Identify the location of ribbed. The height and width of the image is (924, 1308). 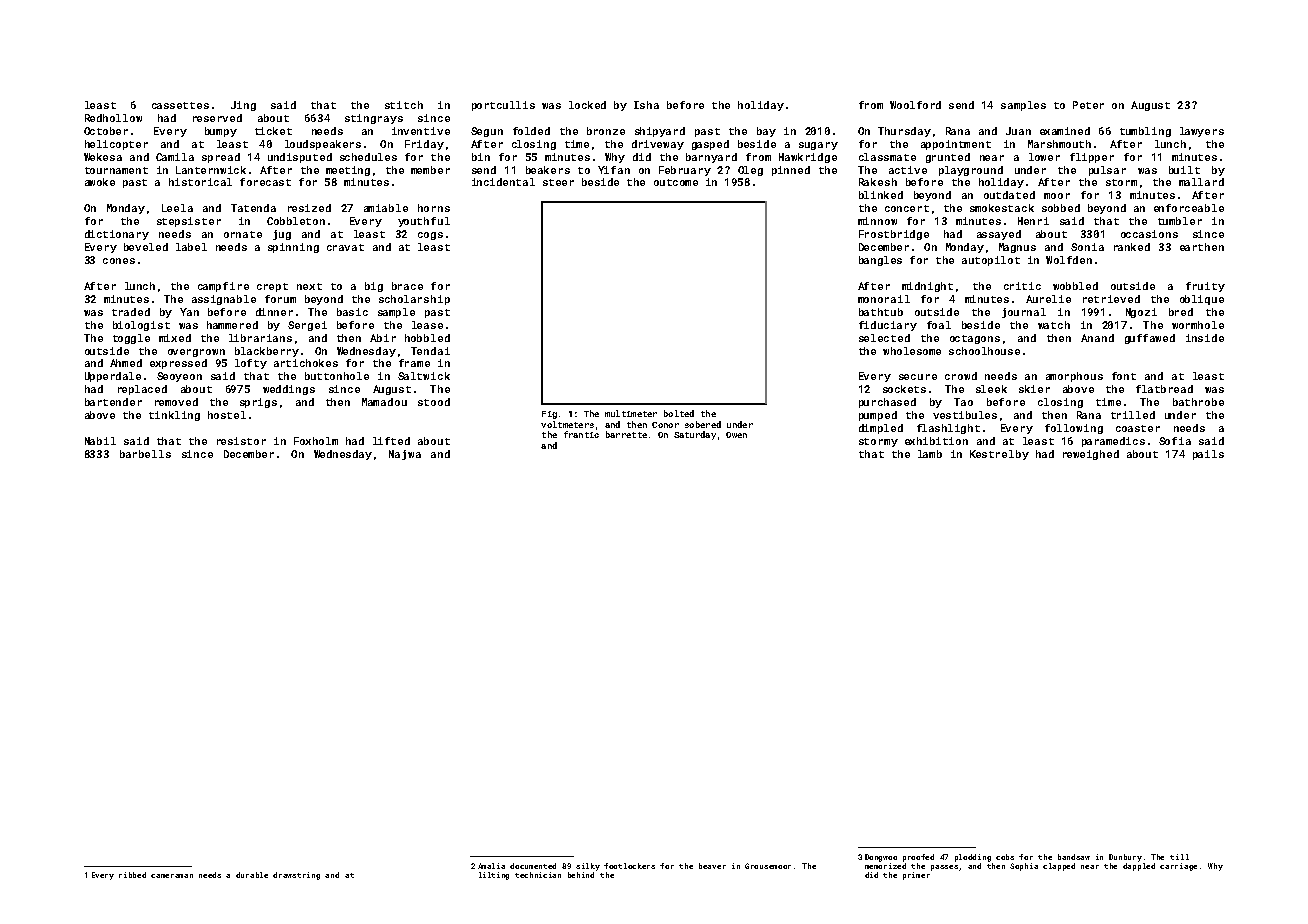
(132, 875).
